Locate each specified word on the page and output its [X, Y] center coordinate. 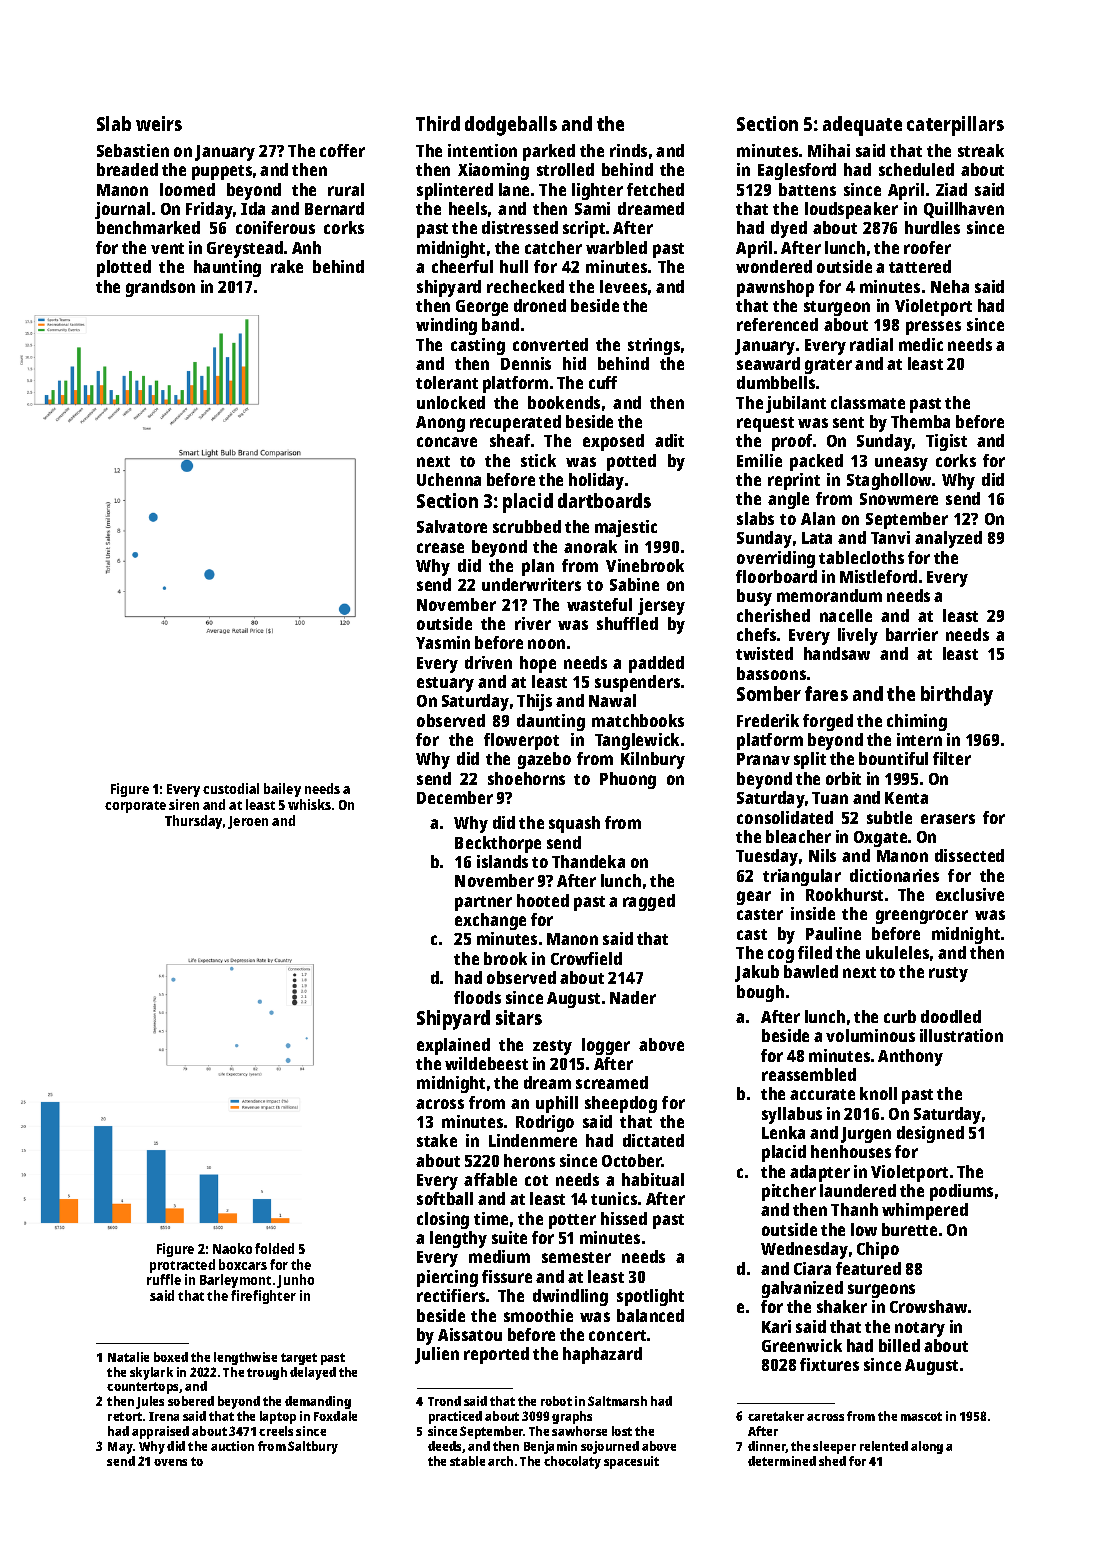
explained [453, 1046]
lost [622, 1431]
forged [828, 722]
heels [468, 208]
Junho [295, 1281]
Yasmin [443, 642]
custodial [231, 788]
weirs [159, 123]
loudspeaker [851, 210]
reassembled [809, 1074]
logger [606, 1046]
